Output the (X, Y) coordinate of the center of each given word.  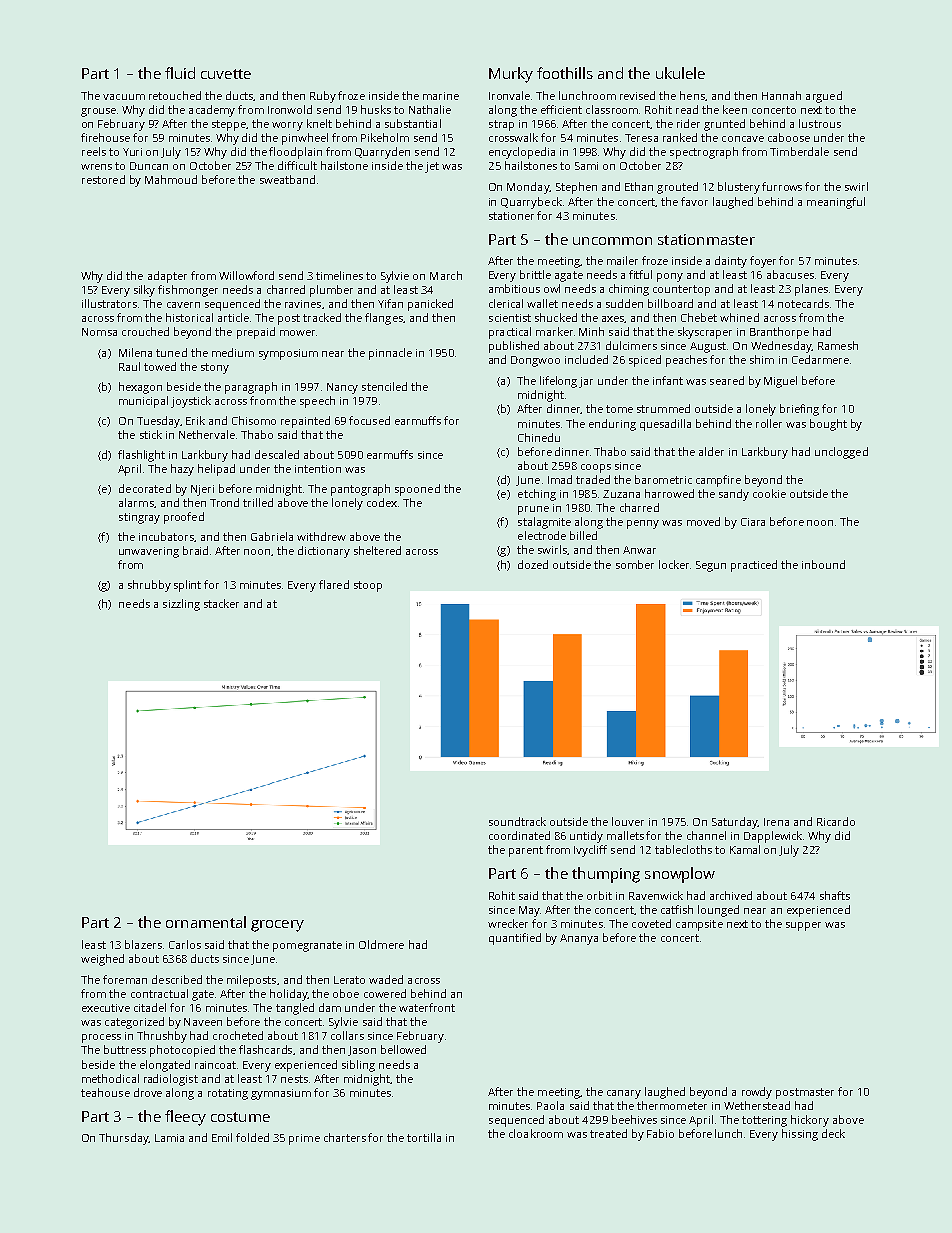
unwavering (149, 552)
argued (824, 97)
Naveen (203, 1022)
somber (635, 564)
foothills (565, 73)
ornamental (206, 922)
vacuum (124, 97)
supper (803, 926)
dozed (533, 564)
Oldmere (381, 944)
